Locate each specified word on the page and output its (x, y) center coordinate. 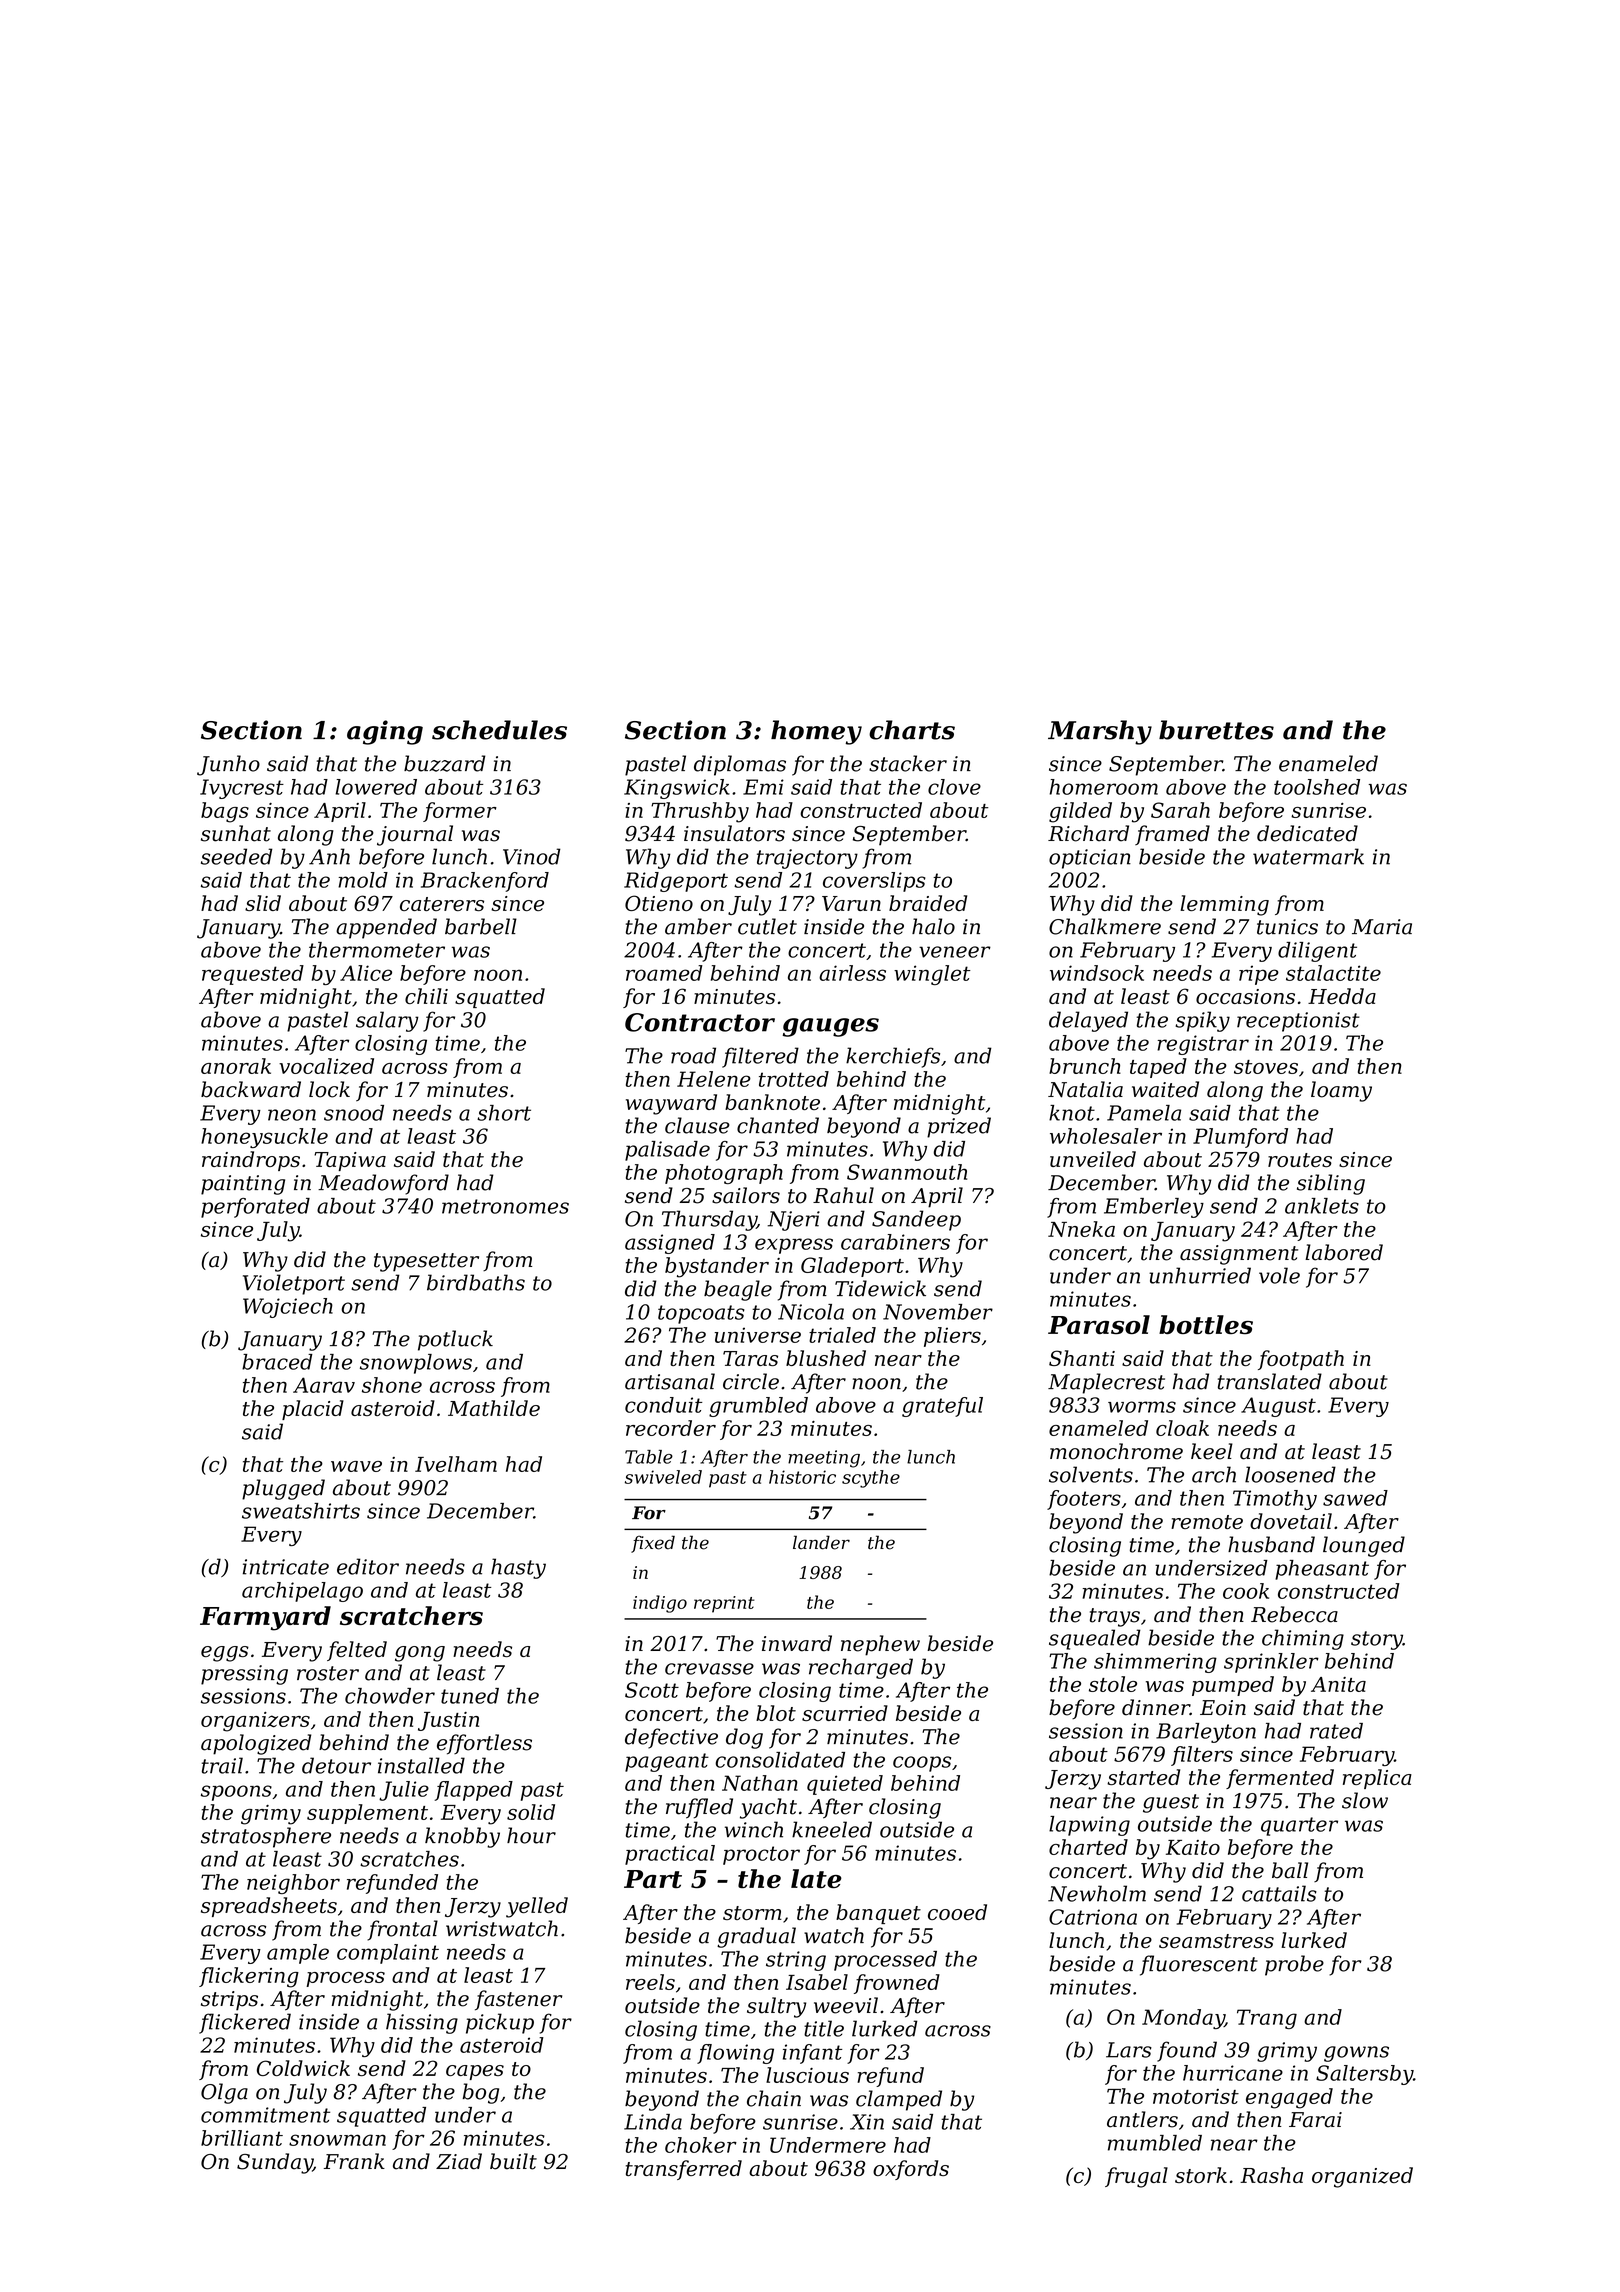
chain (774, 2098)
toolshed (1317, 787)
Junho (228, 765)
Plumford (1240, 1138)
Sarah (1180, 810)
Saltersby (1364, 2075)
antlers (1142, 2119)
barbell (481, 926)
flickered (245, 2023)
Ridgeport (676, 882)
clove (954, 787)
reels (650, 1982)
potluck (455, 1340)
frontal (402, 1930)
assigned (670, 1244)
